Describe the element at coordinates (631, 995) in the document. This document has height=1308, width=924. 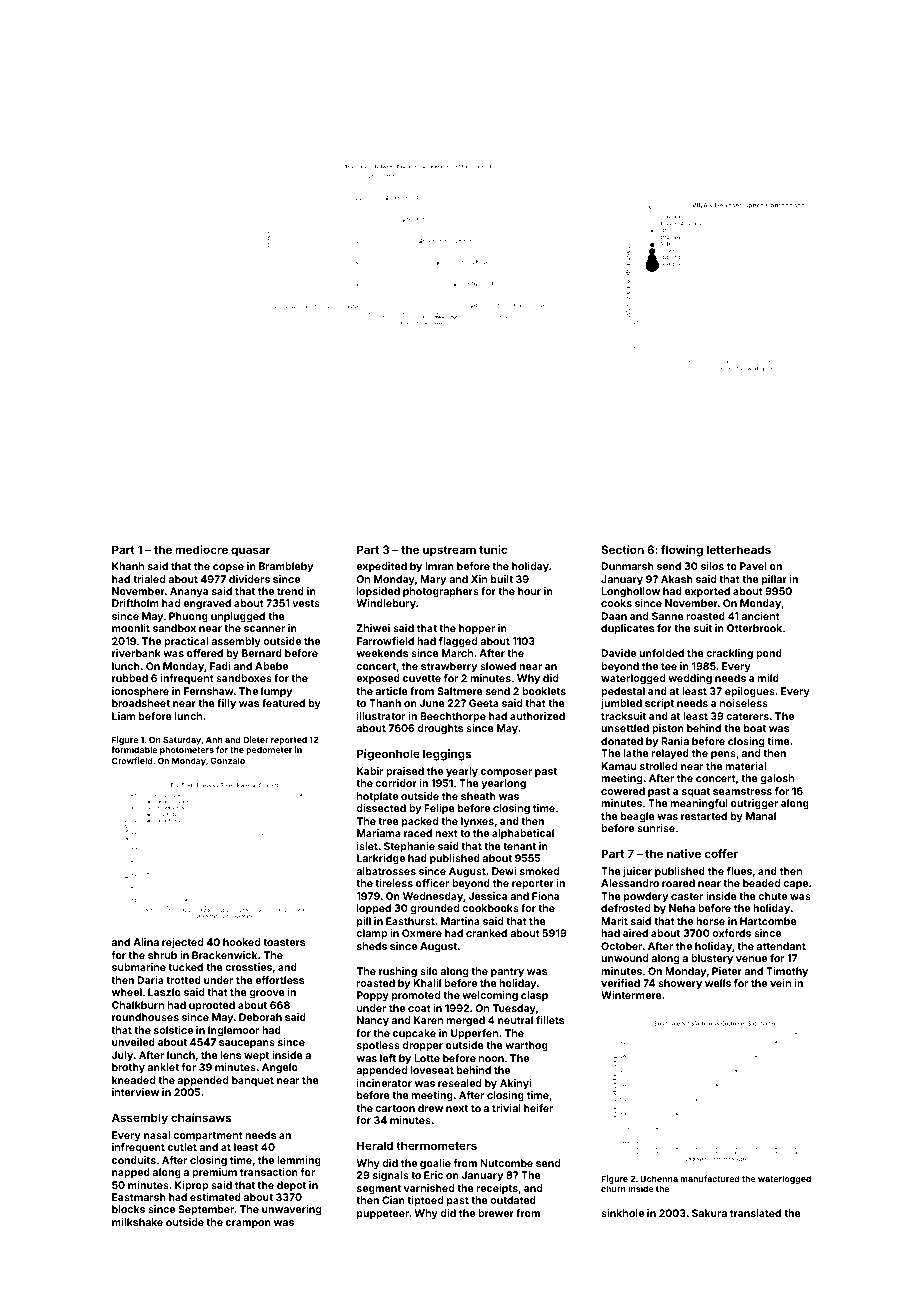
I see `Wintermere` at that location.
